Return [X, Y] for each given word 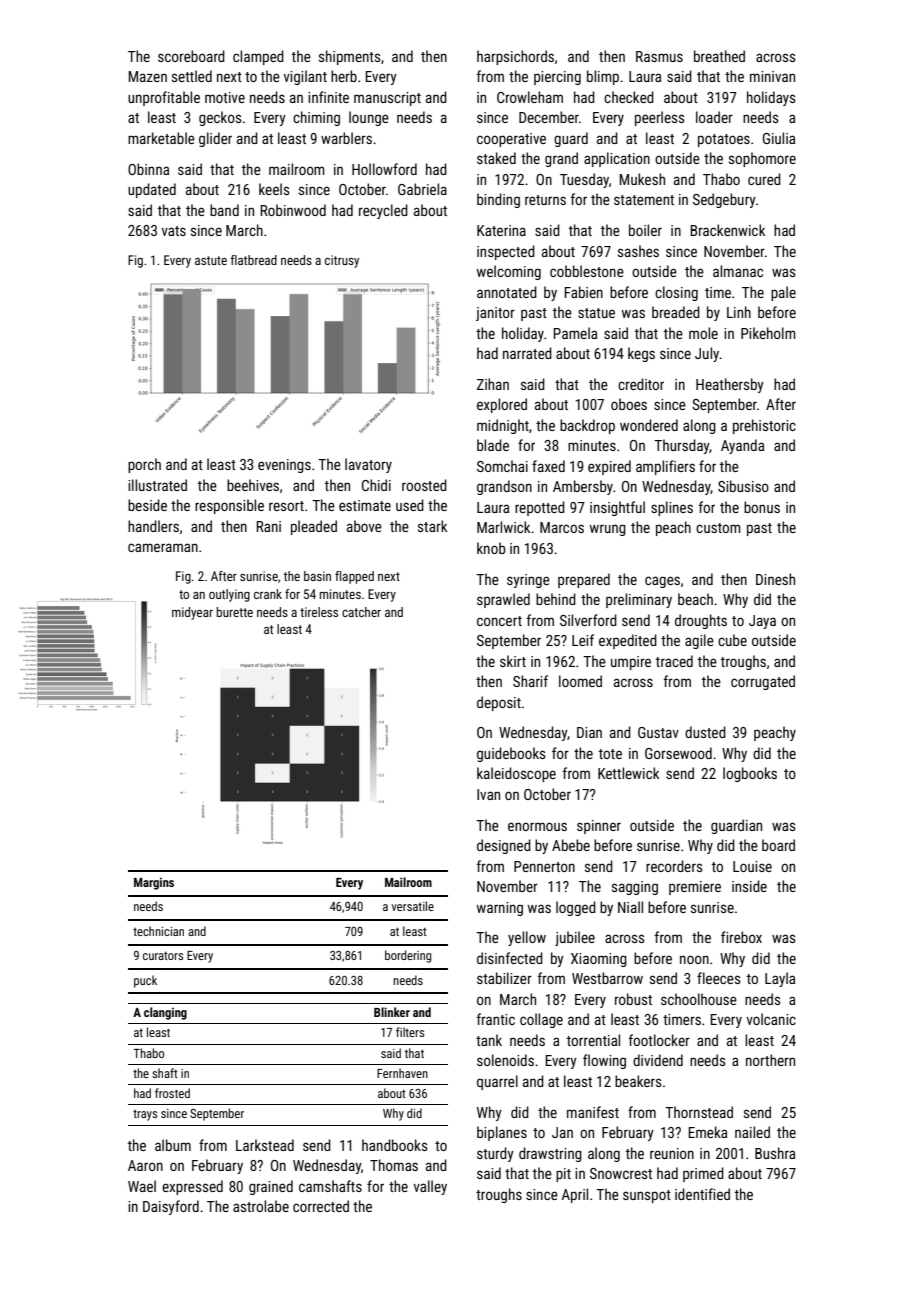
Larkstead [265, 1145]
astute [211, 260]
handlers [153, 526]
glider [215, 139]
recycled [383, 211]
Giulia [779, 138]
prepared [584, 580]
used [410, 505]
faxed [548, 466]
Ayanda [742, 446]
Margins [154, 883]
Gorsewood [678, 753]
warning [500, 909]
